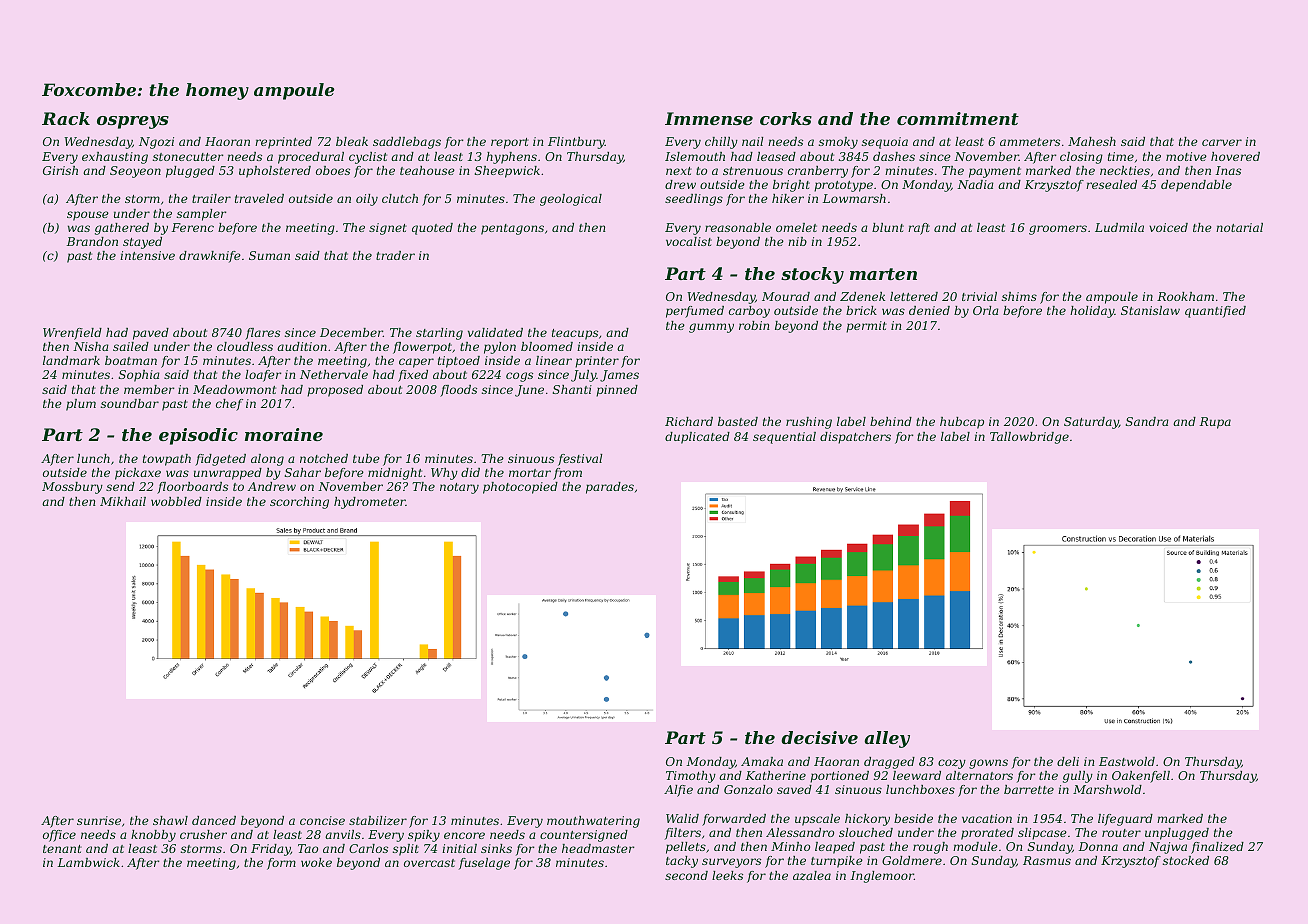 This screenshot has width=1308, height=924. I want to click on decisive, so click(819, 737).
